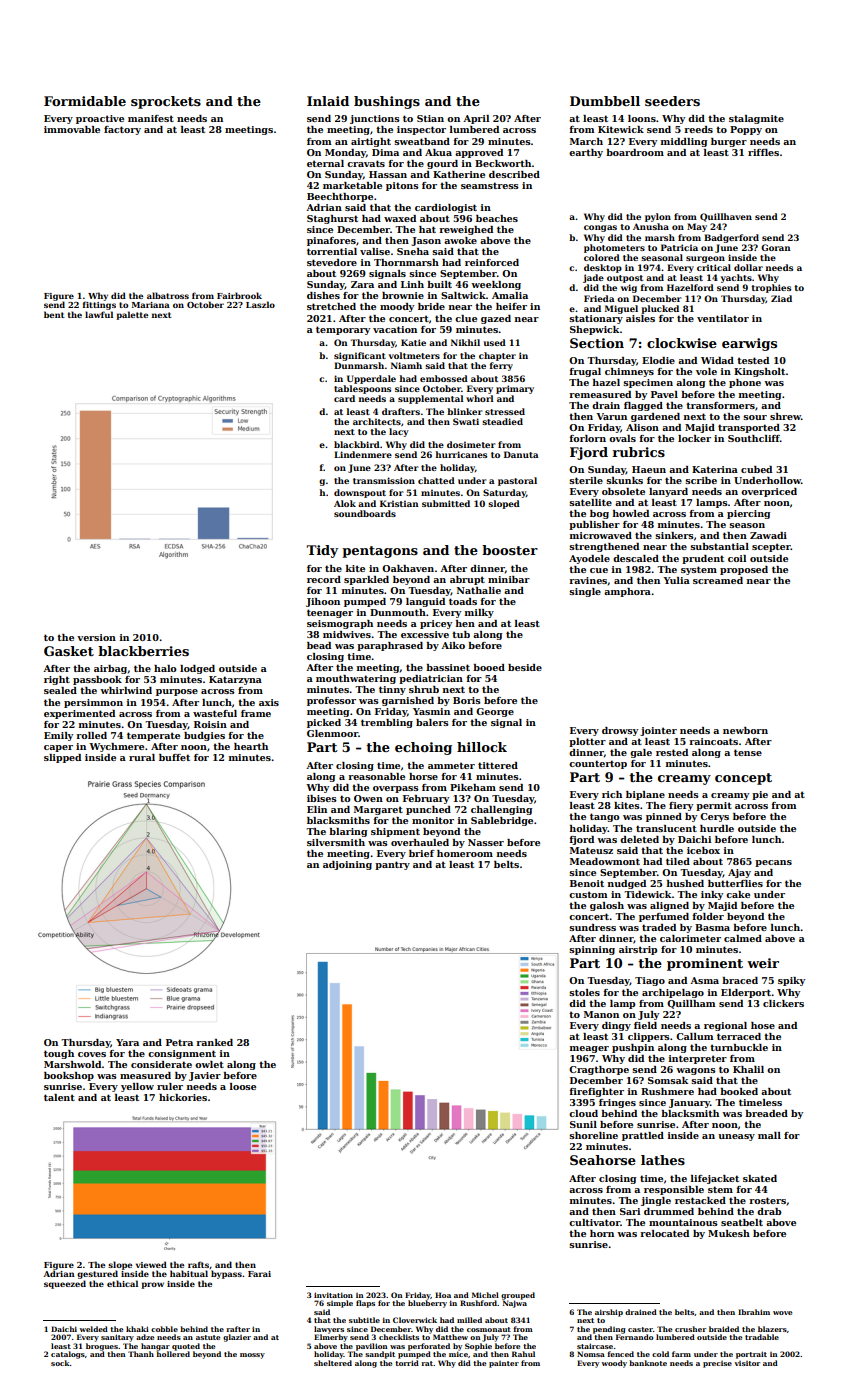 The width and height of the screenshot is (849, 1400). What do you see at coordinates (664, 817) in the screenshot?
I see `pinned` at bounding box center [664, 817].
